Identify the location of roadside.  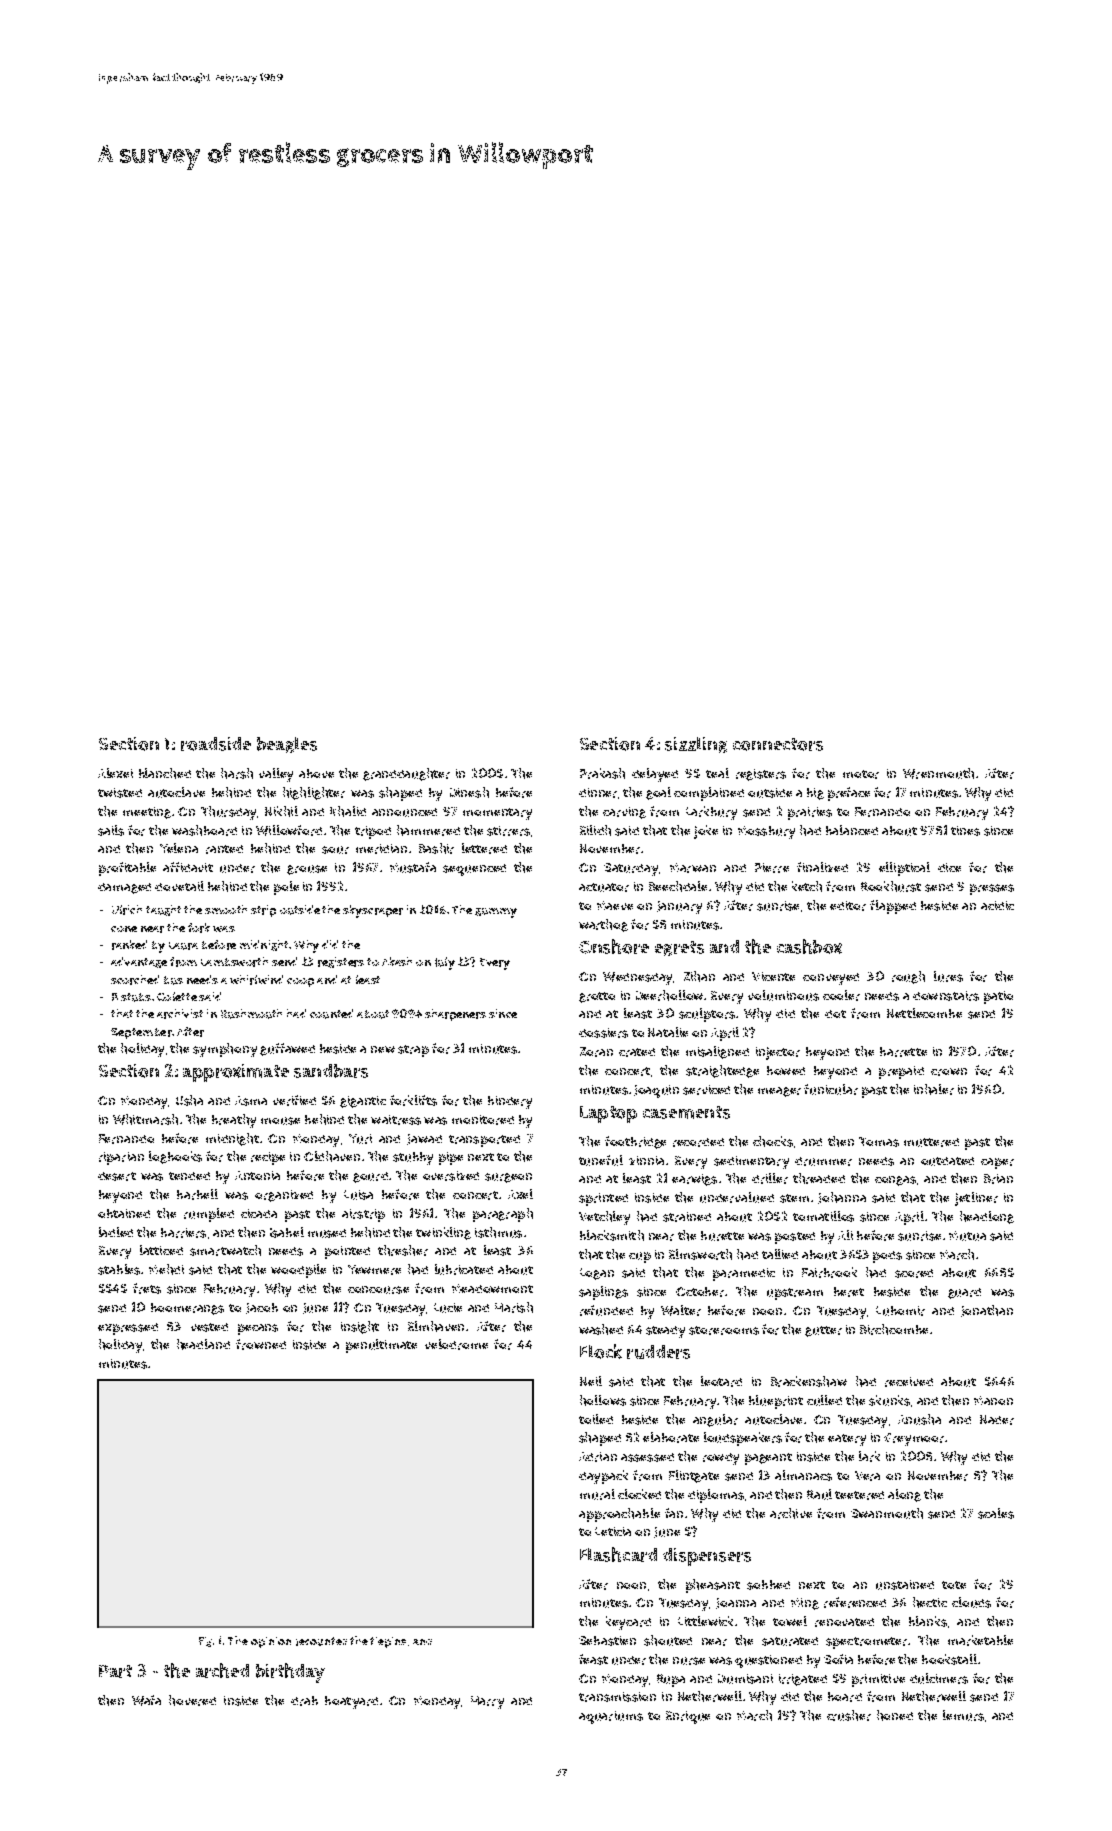
(216, 744).
